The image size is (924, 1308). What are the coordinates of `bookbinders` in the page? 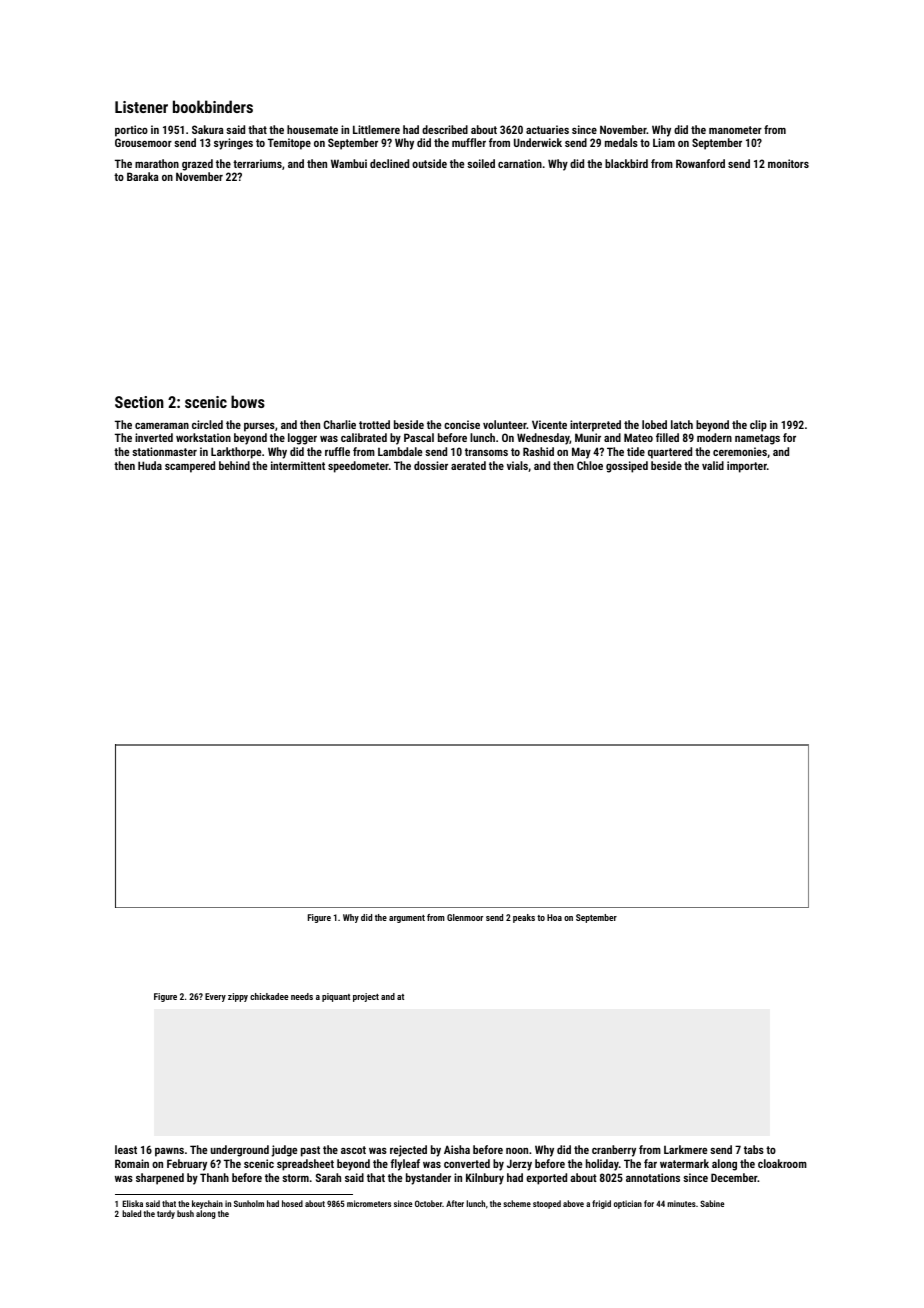 It's located at (213, 106).
